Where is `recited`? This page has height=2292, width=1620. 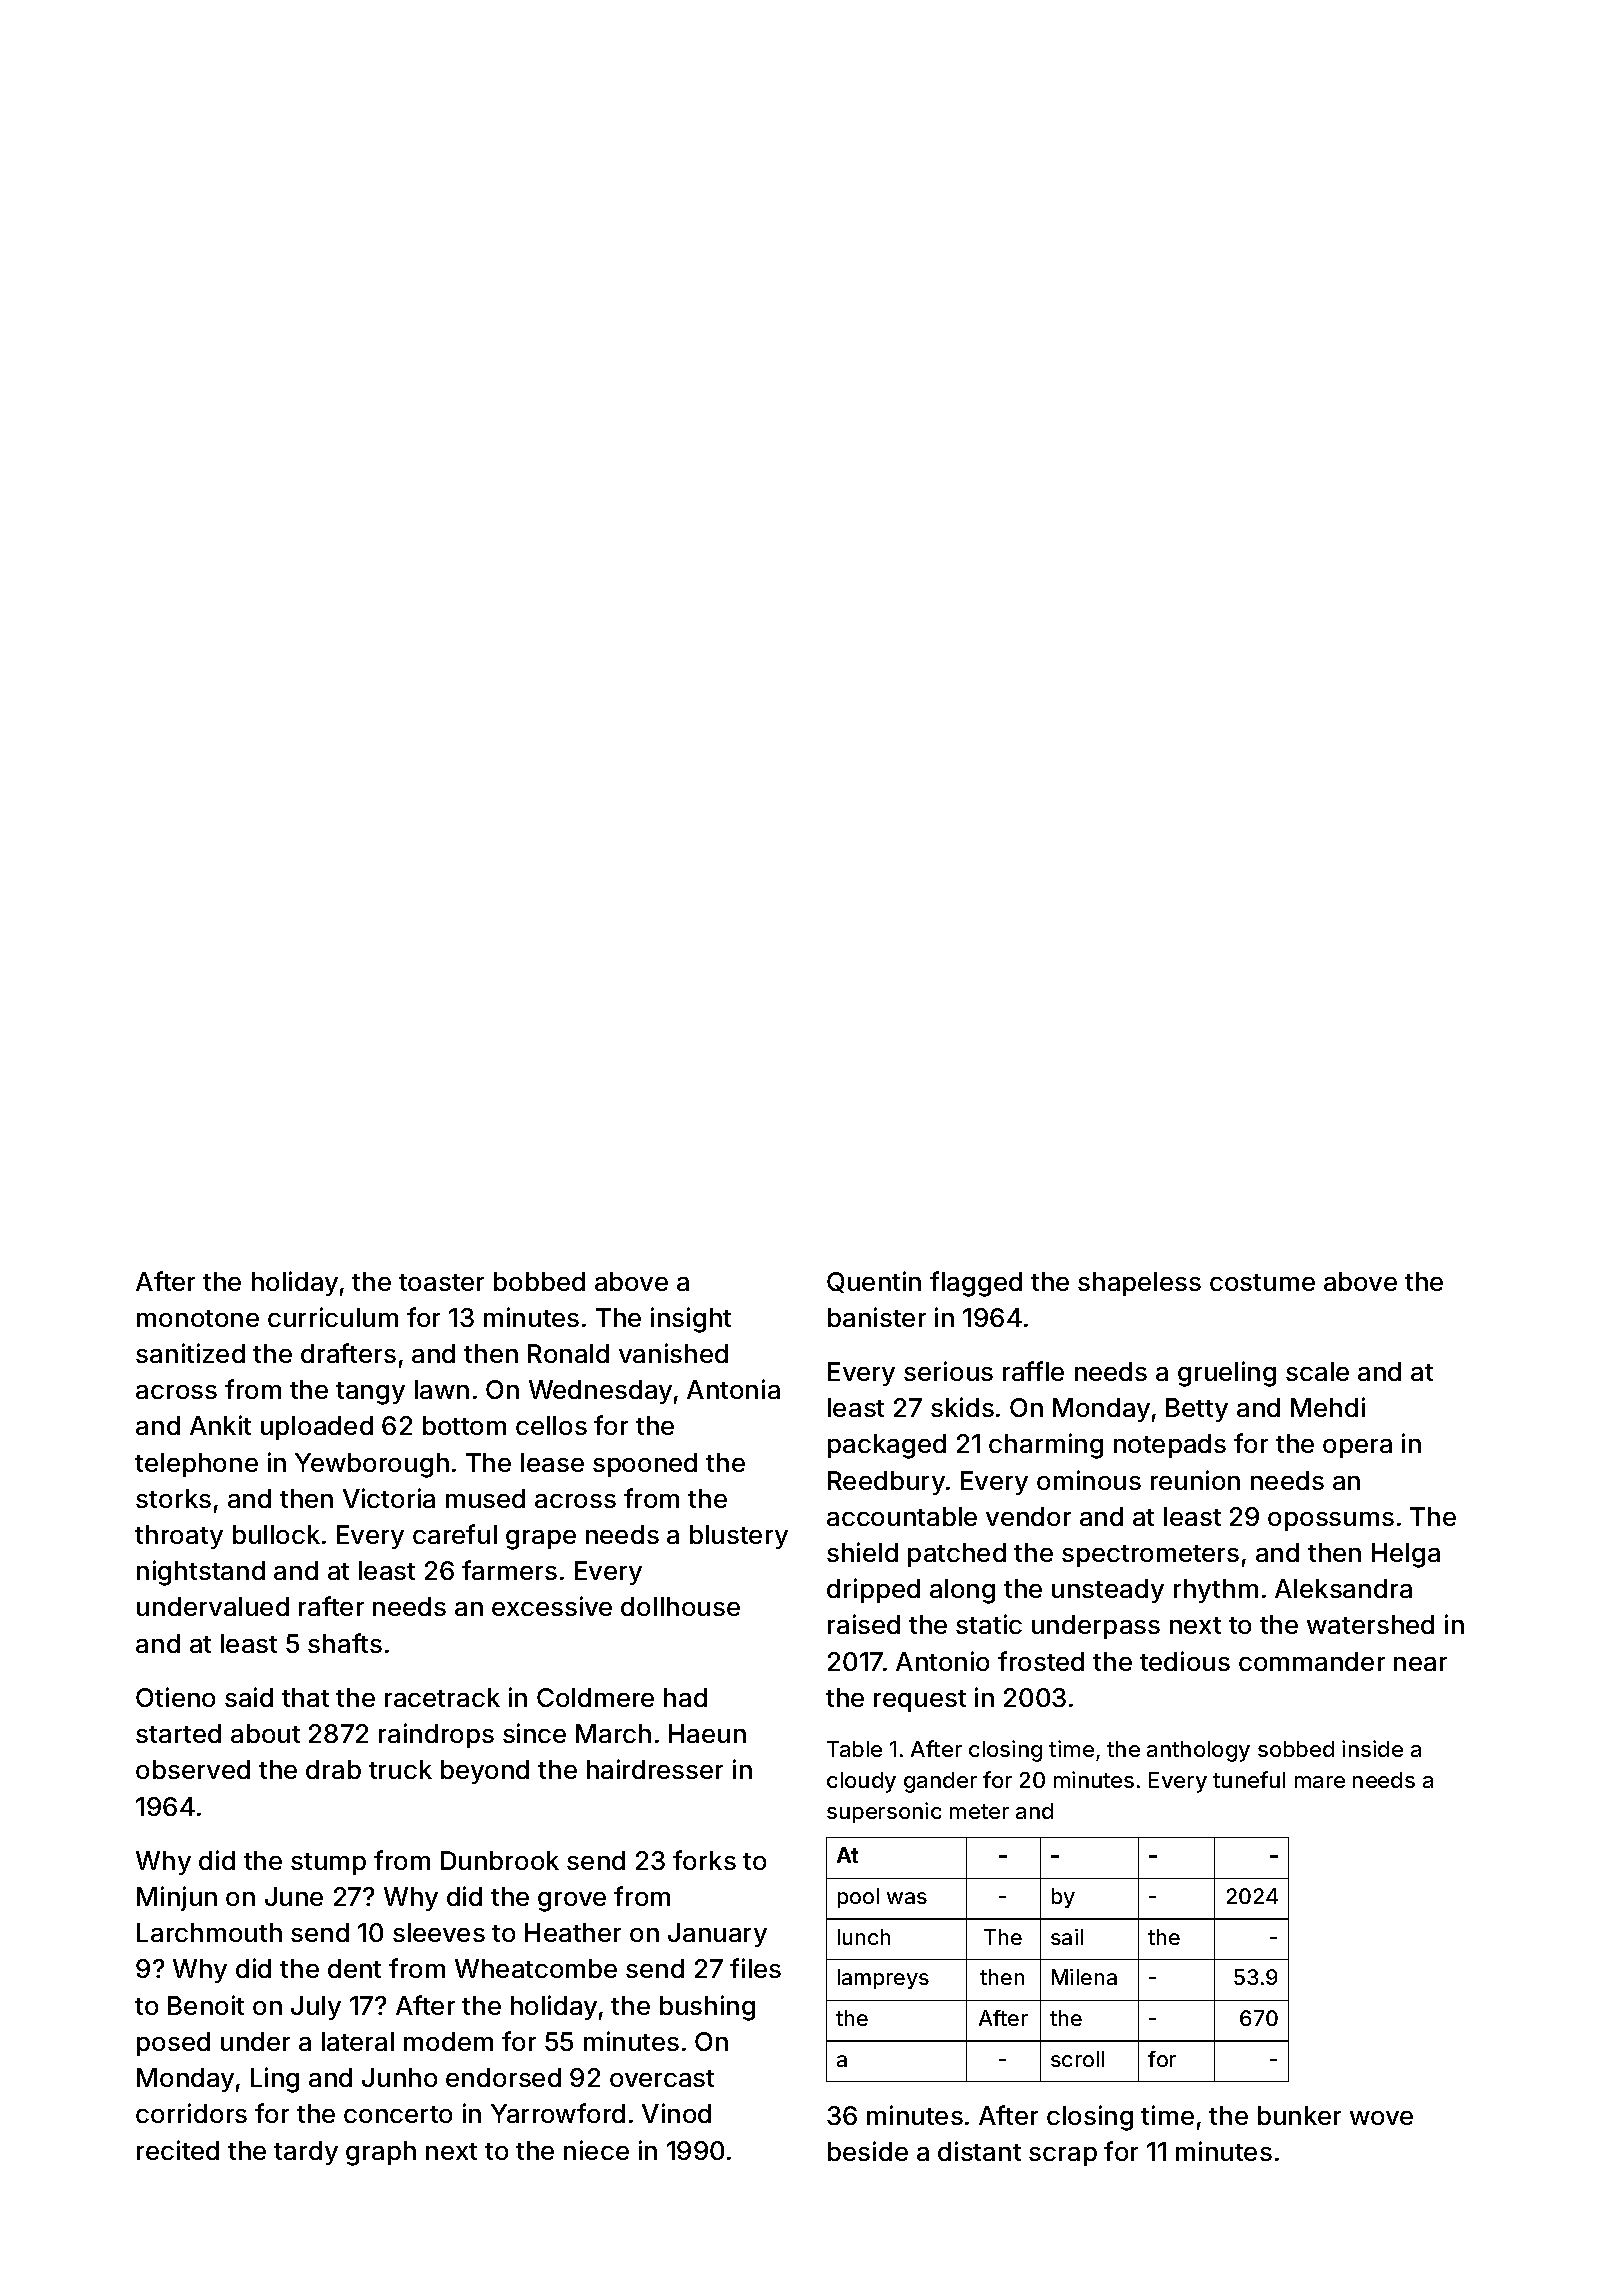
recited is located at coordinates (178, 2150).
